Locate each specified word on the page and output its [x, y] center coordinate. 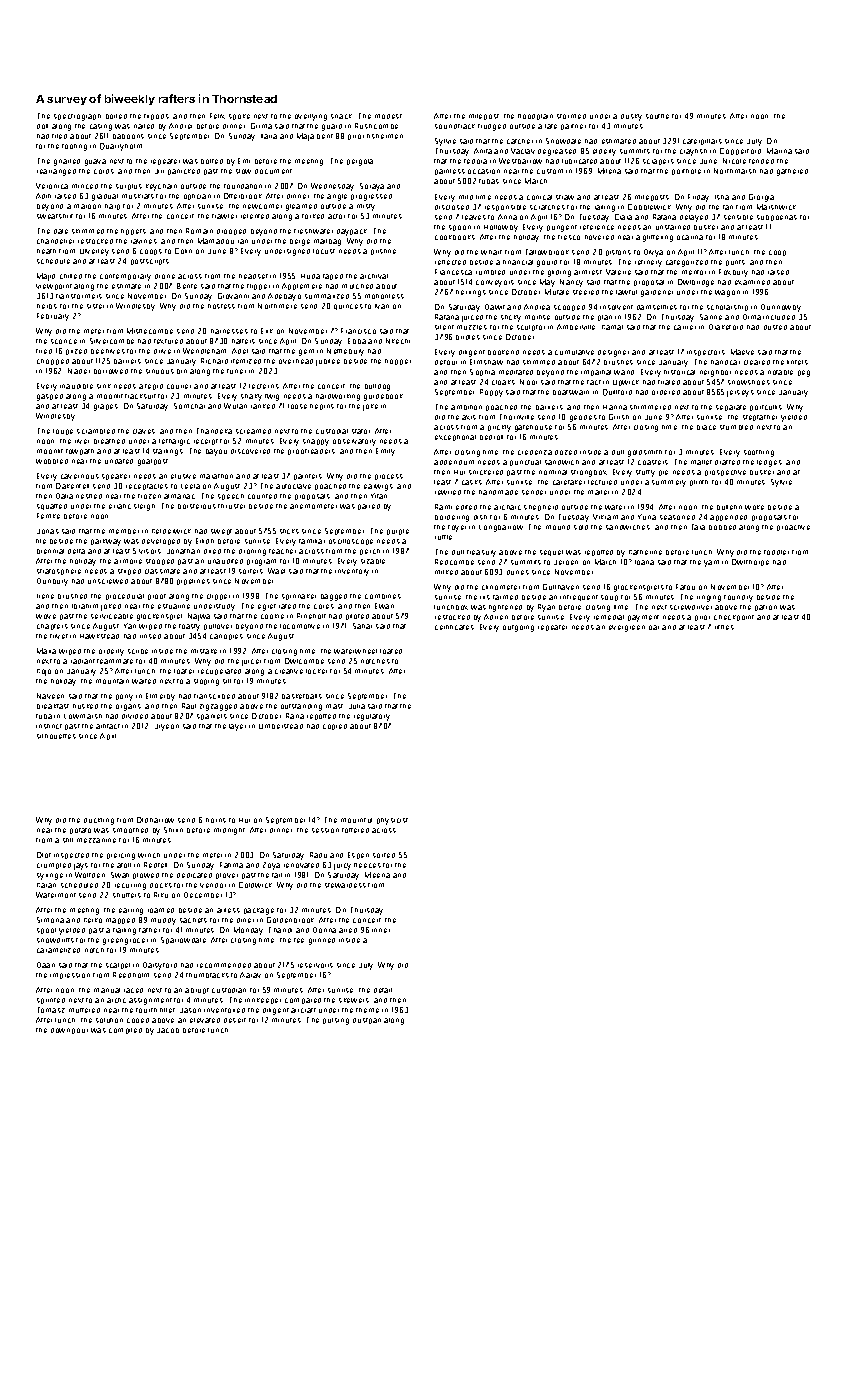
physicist [392, 821]
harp [112, 207]
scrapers [658, 162]
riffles [724, 627]
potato [80, 831]
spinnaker [299, 597]
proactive [793, 528]
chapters [52, 627]
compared [303, 1001]
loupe [63, 432]
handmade [498, 492]
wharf [491, 252]
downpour [69, 1031]
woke [754, 507]
